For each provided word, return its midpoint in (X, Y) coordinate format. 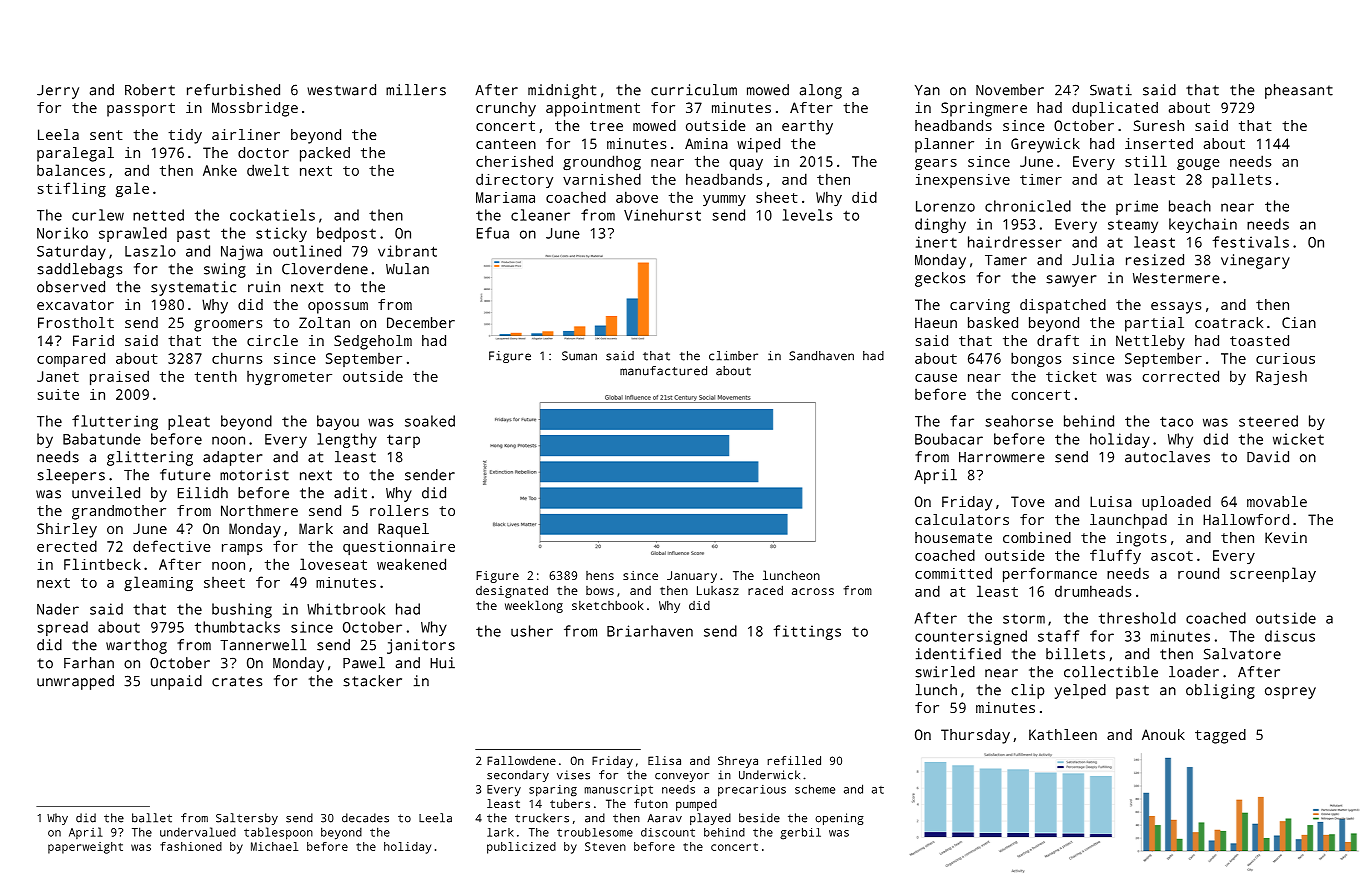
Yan (927, 90)
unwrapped (75, 682)
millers (416, 90)
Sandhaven (821, 356)
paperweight (85, 848)
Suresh (1159, 125)
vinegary (1255, 261)
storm (1024, 618)
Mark (316, 528)
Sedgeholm (373, 342)
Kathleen (1063, 734)
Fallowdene (521, 760)
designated (512, 591)
